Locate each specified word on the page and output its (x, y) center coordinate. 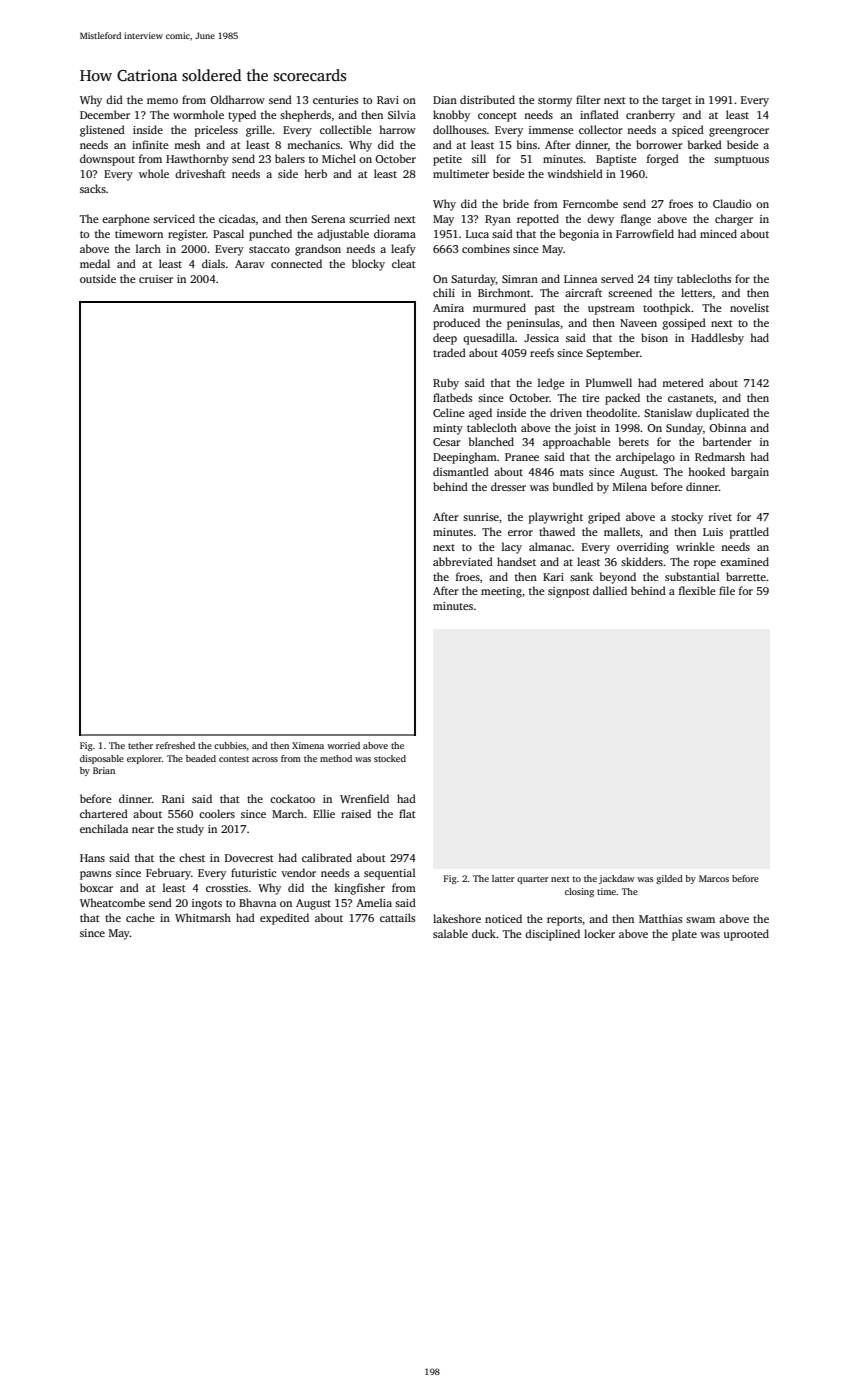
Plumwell (609, 382)
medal (95, 263)
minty (448, 429)
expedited (284, 919)
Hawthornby (197, 160)
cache (140, 917)
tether (140, 745)
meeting (501, 592)
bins (527, 144)
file (727, 590)
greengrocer (739, 132)
